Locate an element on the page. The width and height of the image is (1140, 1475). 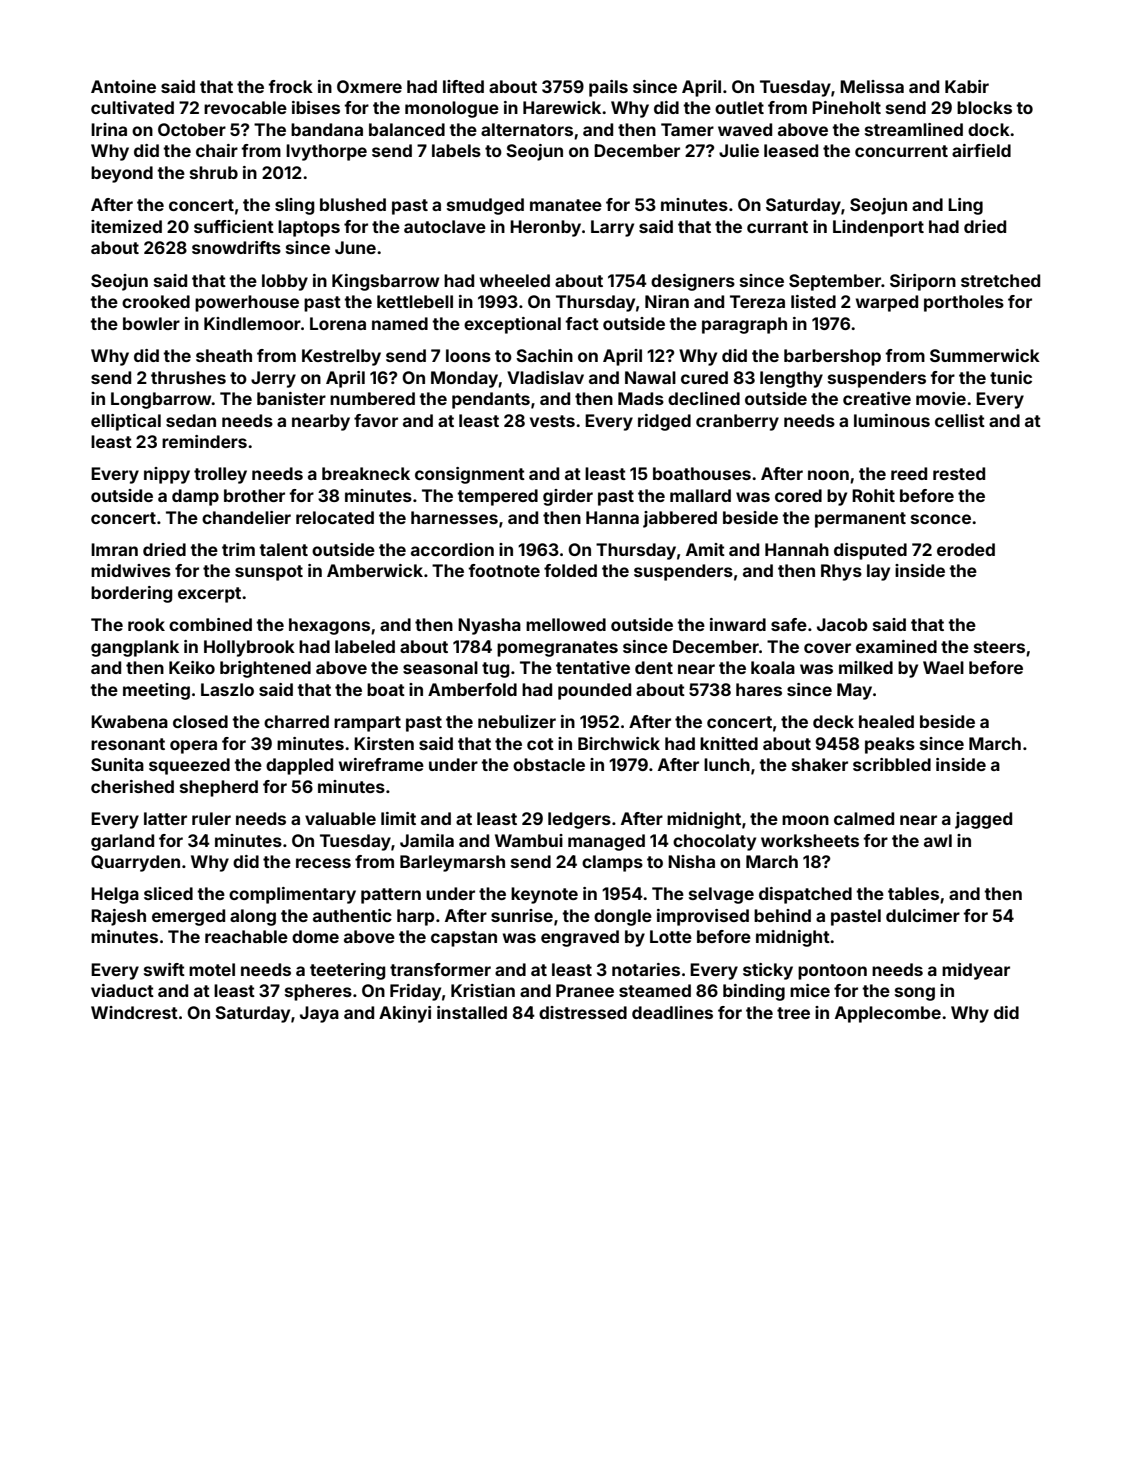
Antoine is located at coordinates (123, 86).
